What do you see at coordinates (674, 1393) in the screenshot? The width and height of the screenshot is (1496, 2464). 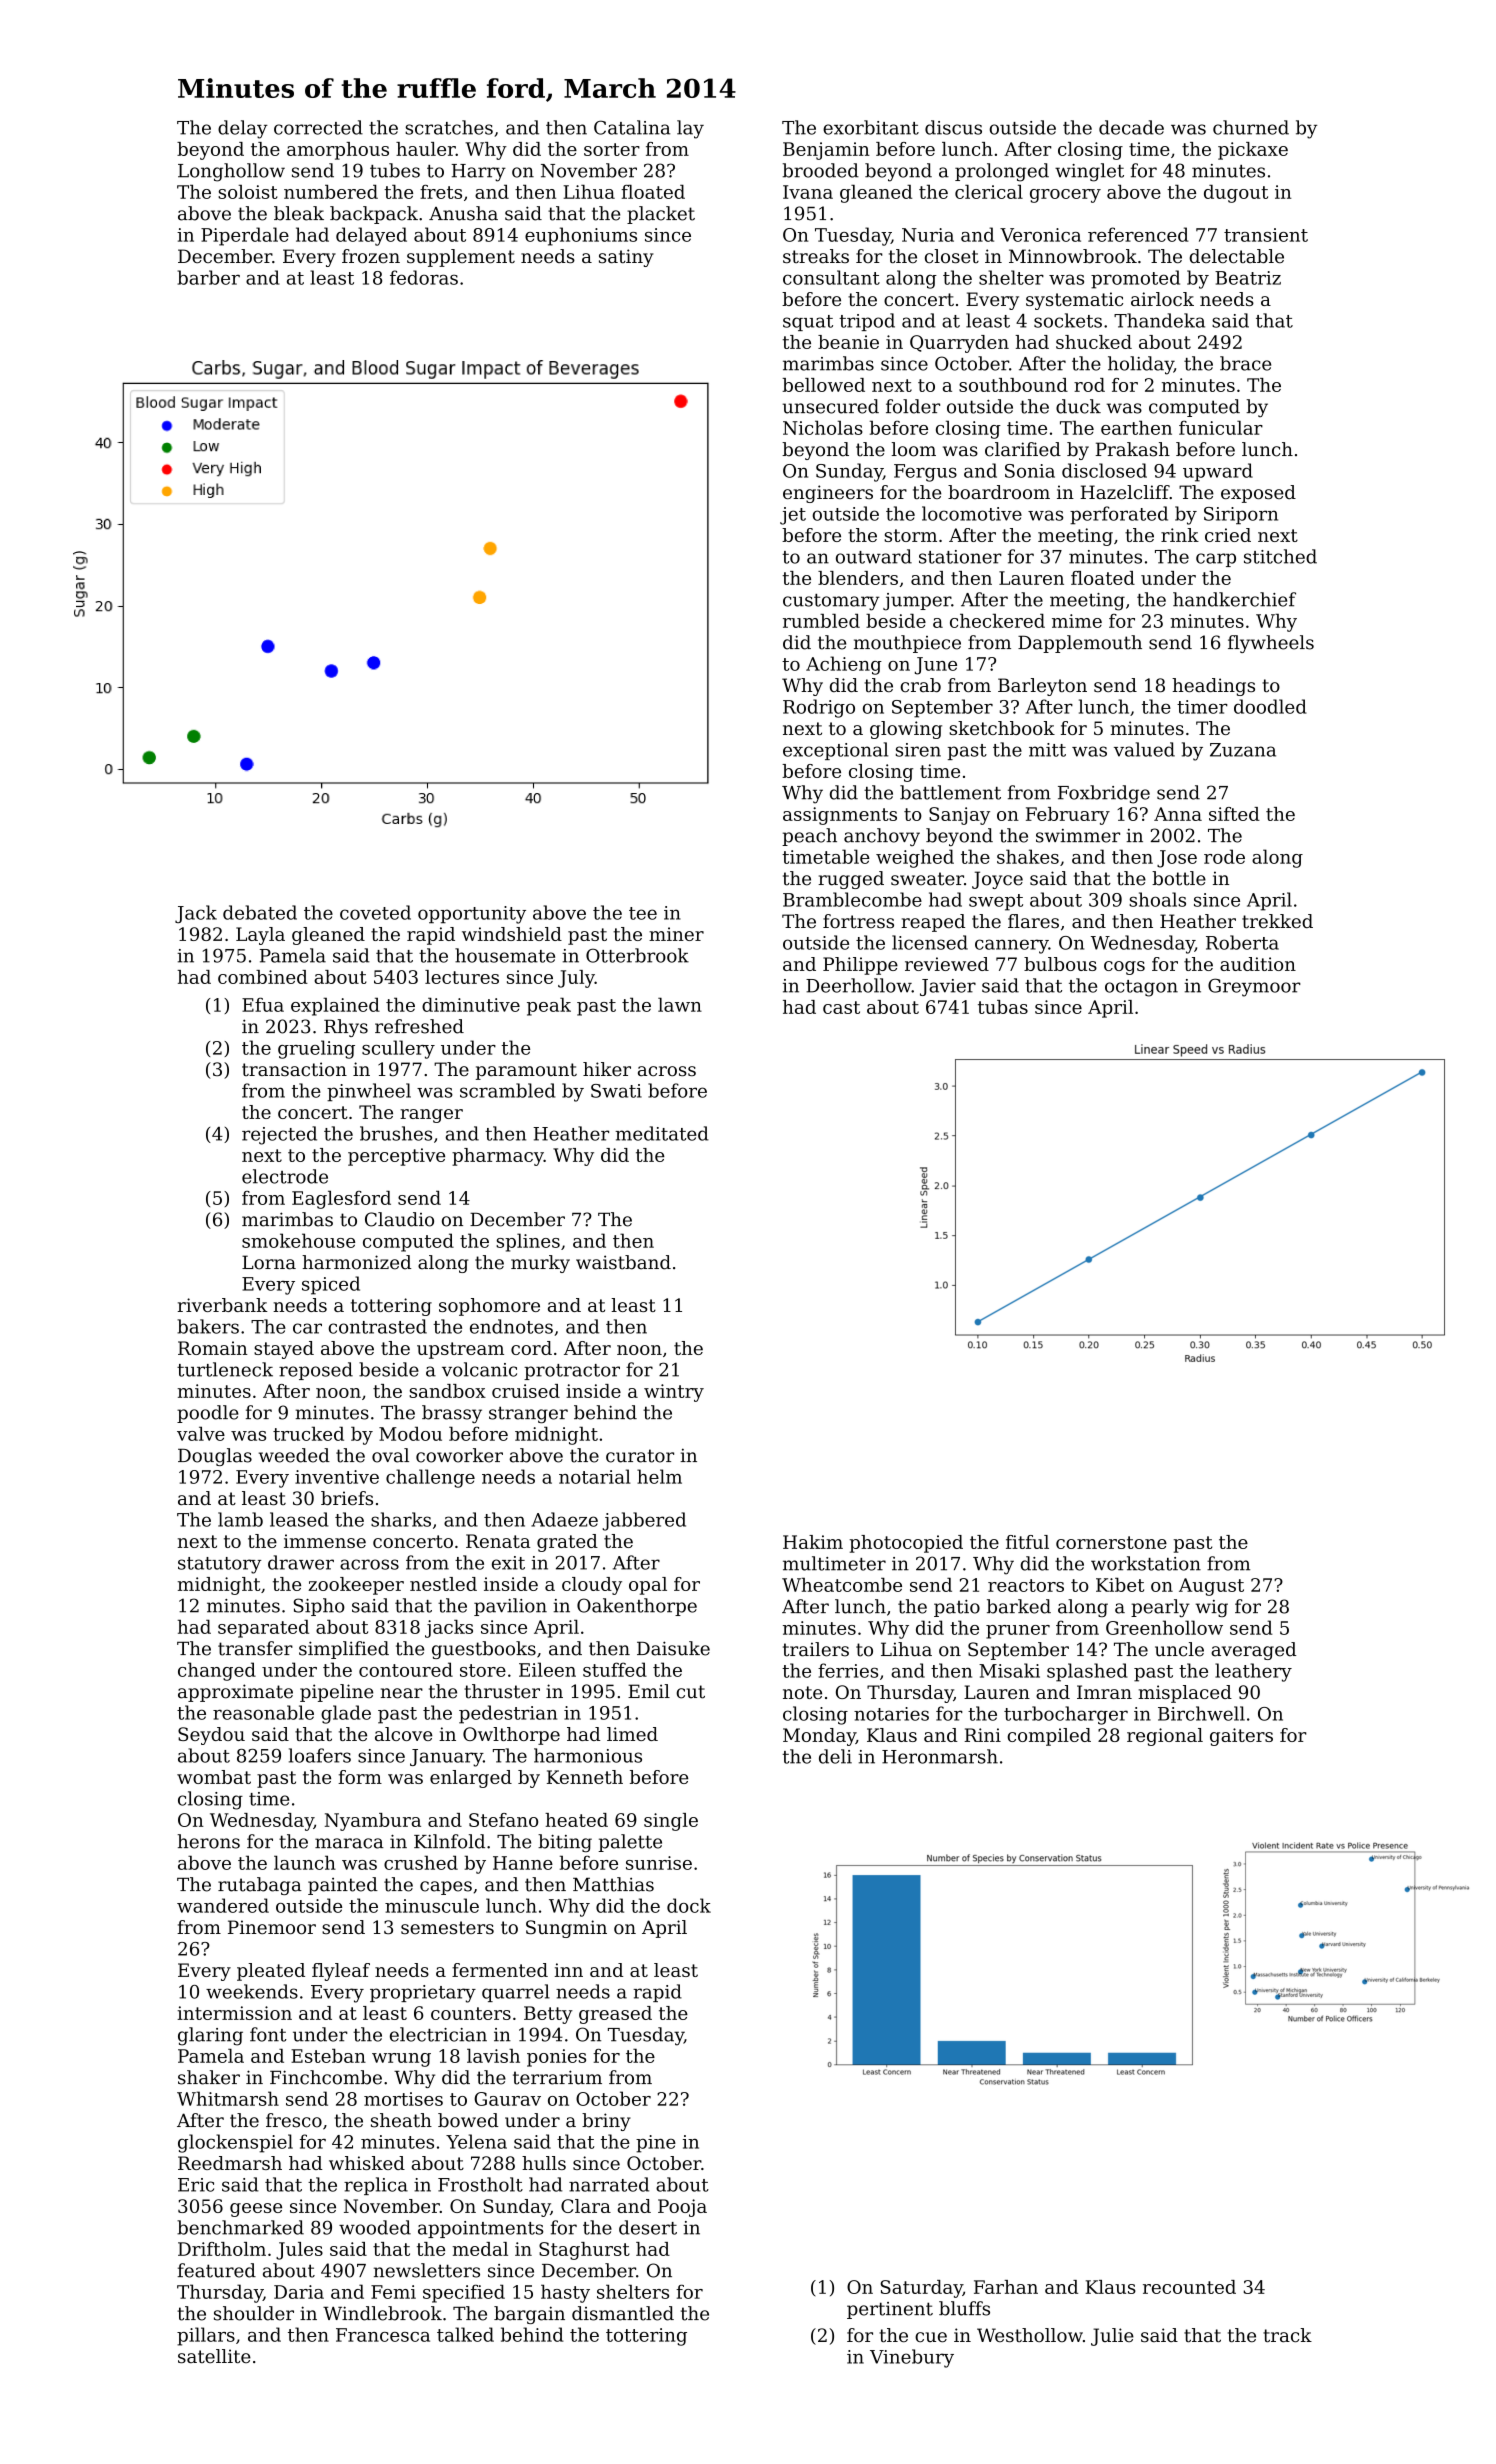 I see `wintry` at bounding box center [674, 1393].
